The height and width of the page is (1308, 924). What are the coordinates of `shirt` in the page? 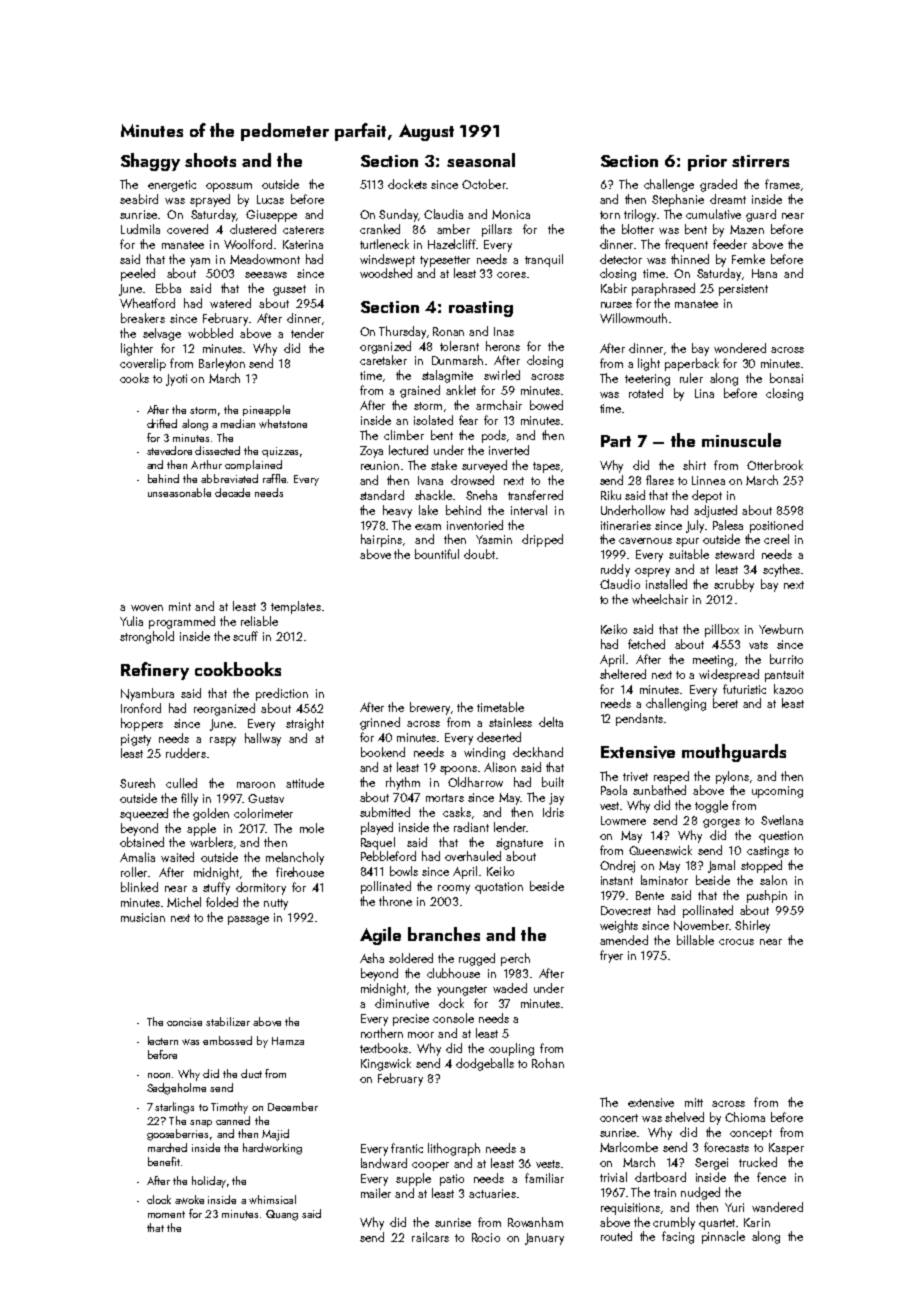 It's located at (694, 465).
